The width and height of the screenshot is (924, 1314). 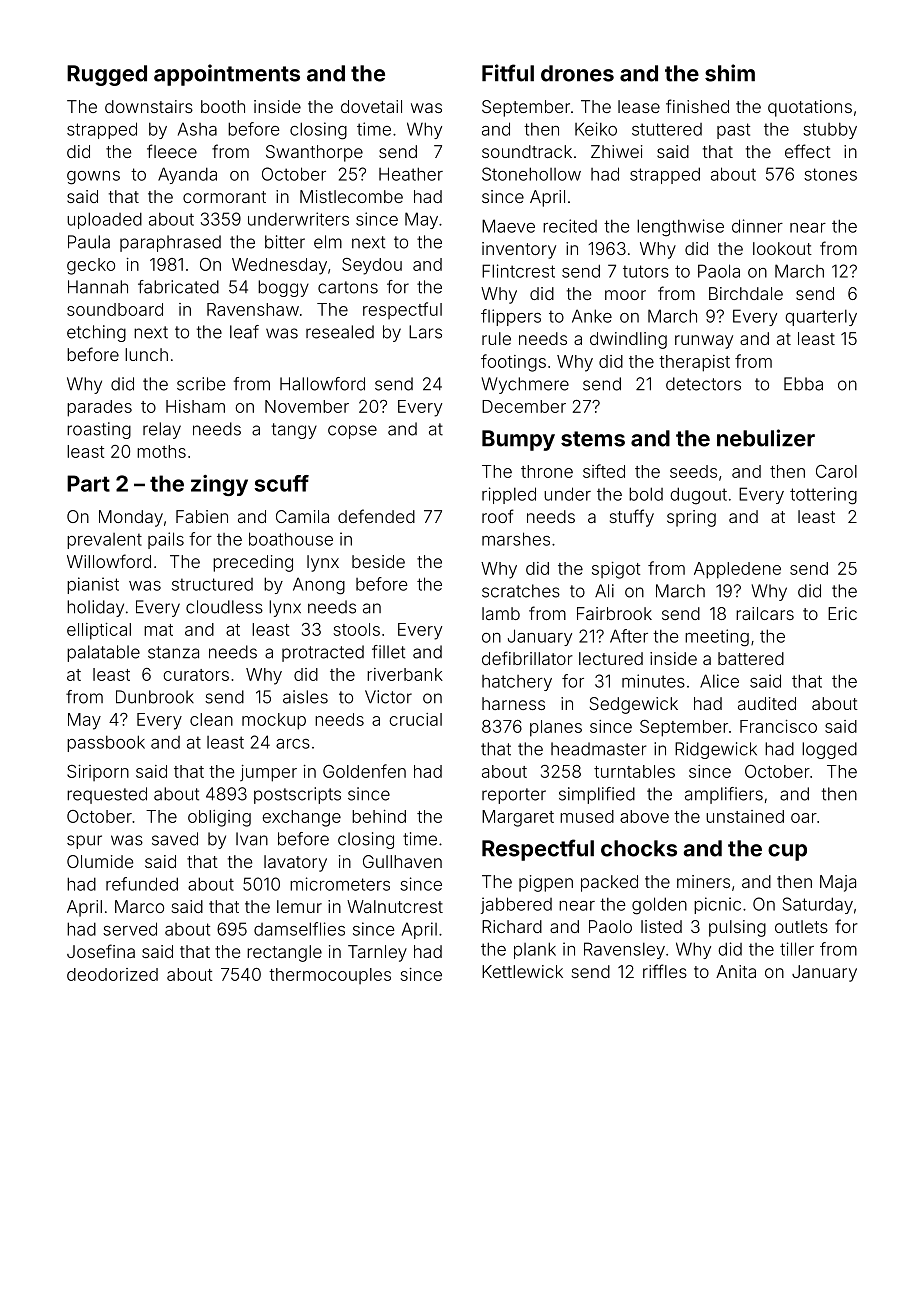 I want to click on Willowford, so click(x=109, y=561).
